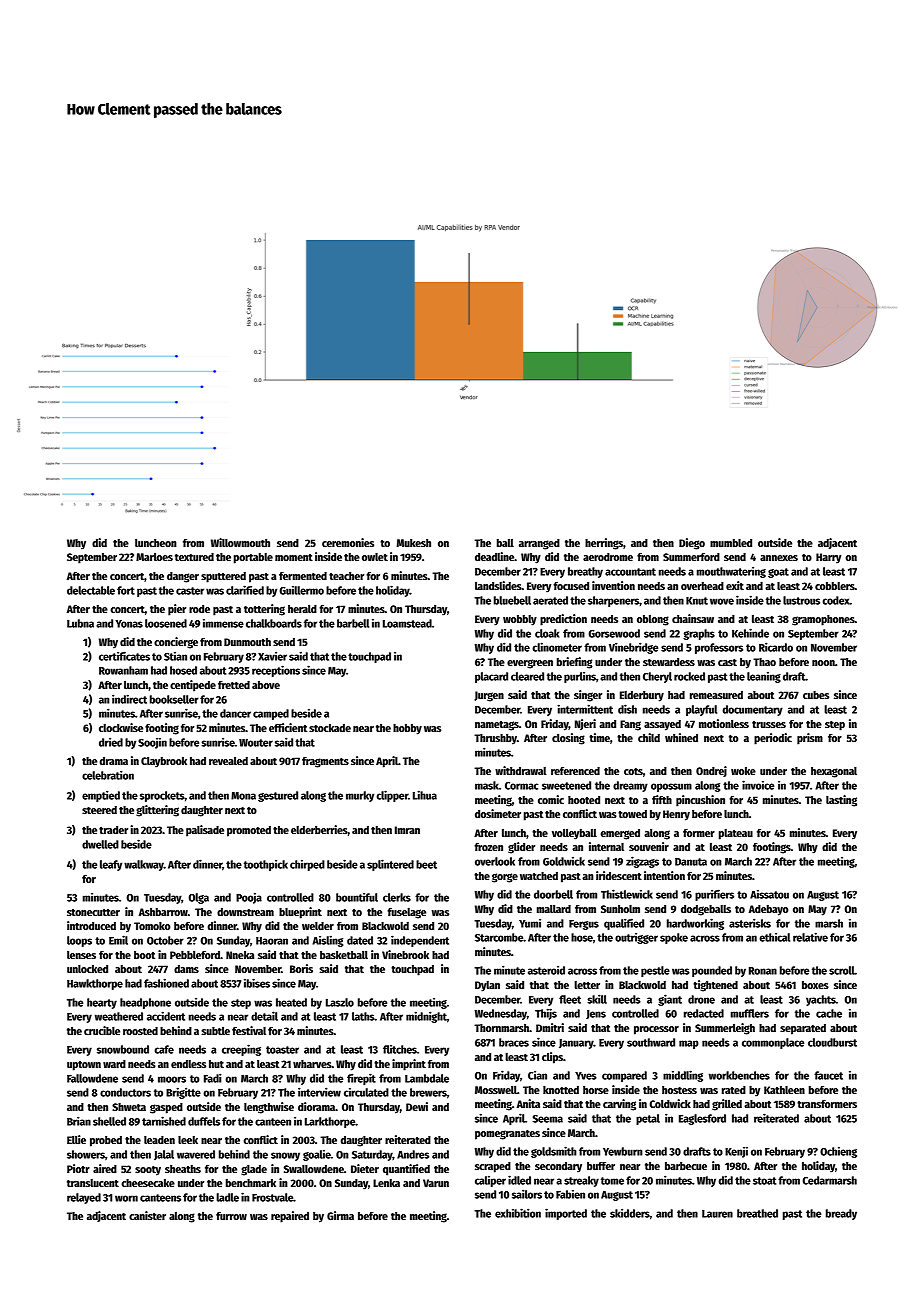 The height and width of the screenshot is (1308, 924). What do you see at coordinates (750, 633) in the screenshot?
I see `Kehinde` at bounding box center [750, 633].
